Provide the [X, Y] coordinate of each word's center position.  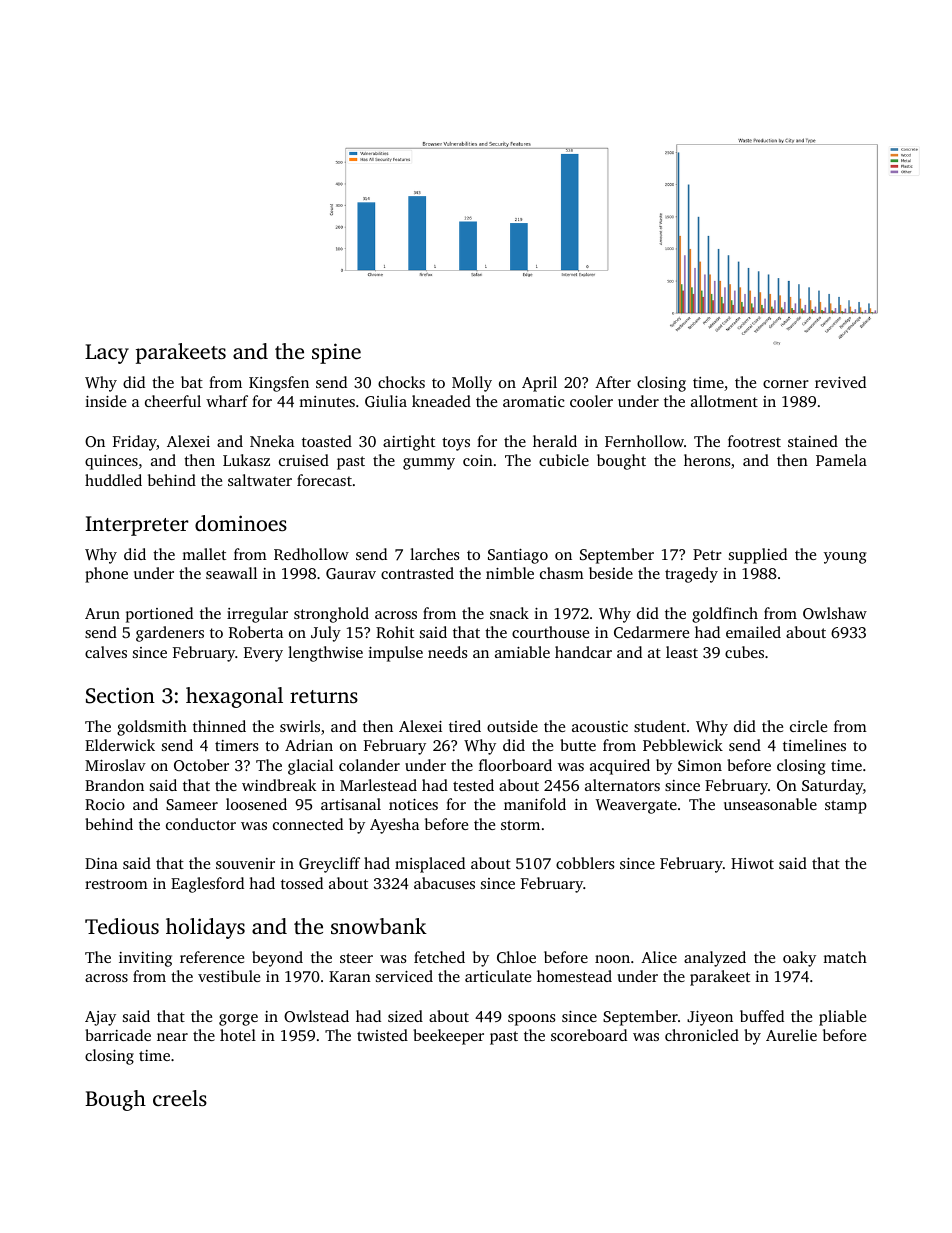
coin [478, 460]
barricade [118, 1035]
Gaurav [351, 573]
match [845, 957]
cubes [744, 652]
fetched [439, 957]
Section [120, 695]
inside [105, 401]
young [845, 558]
